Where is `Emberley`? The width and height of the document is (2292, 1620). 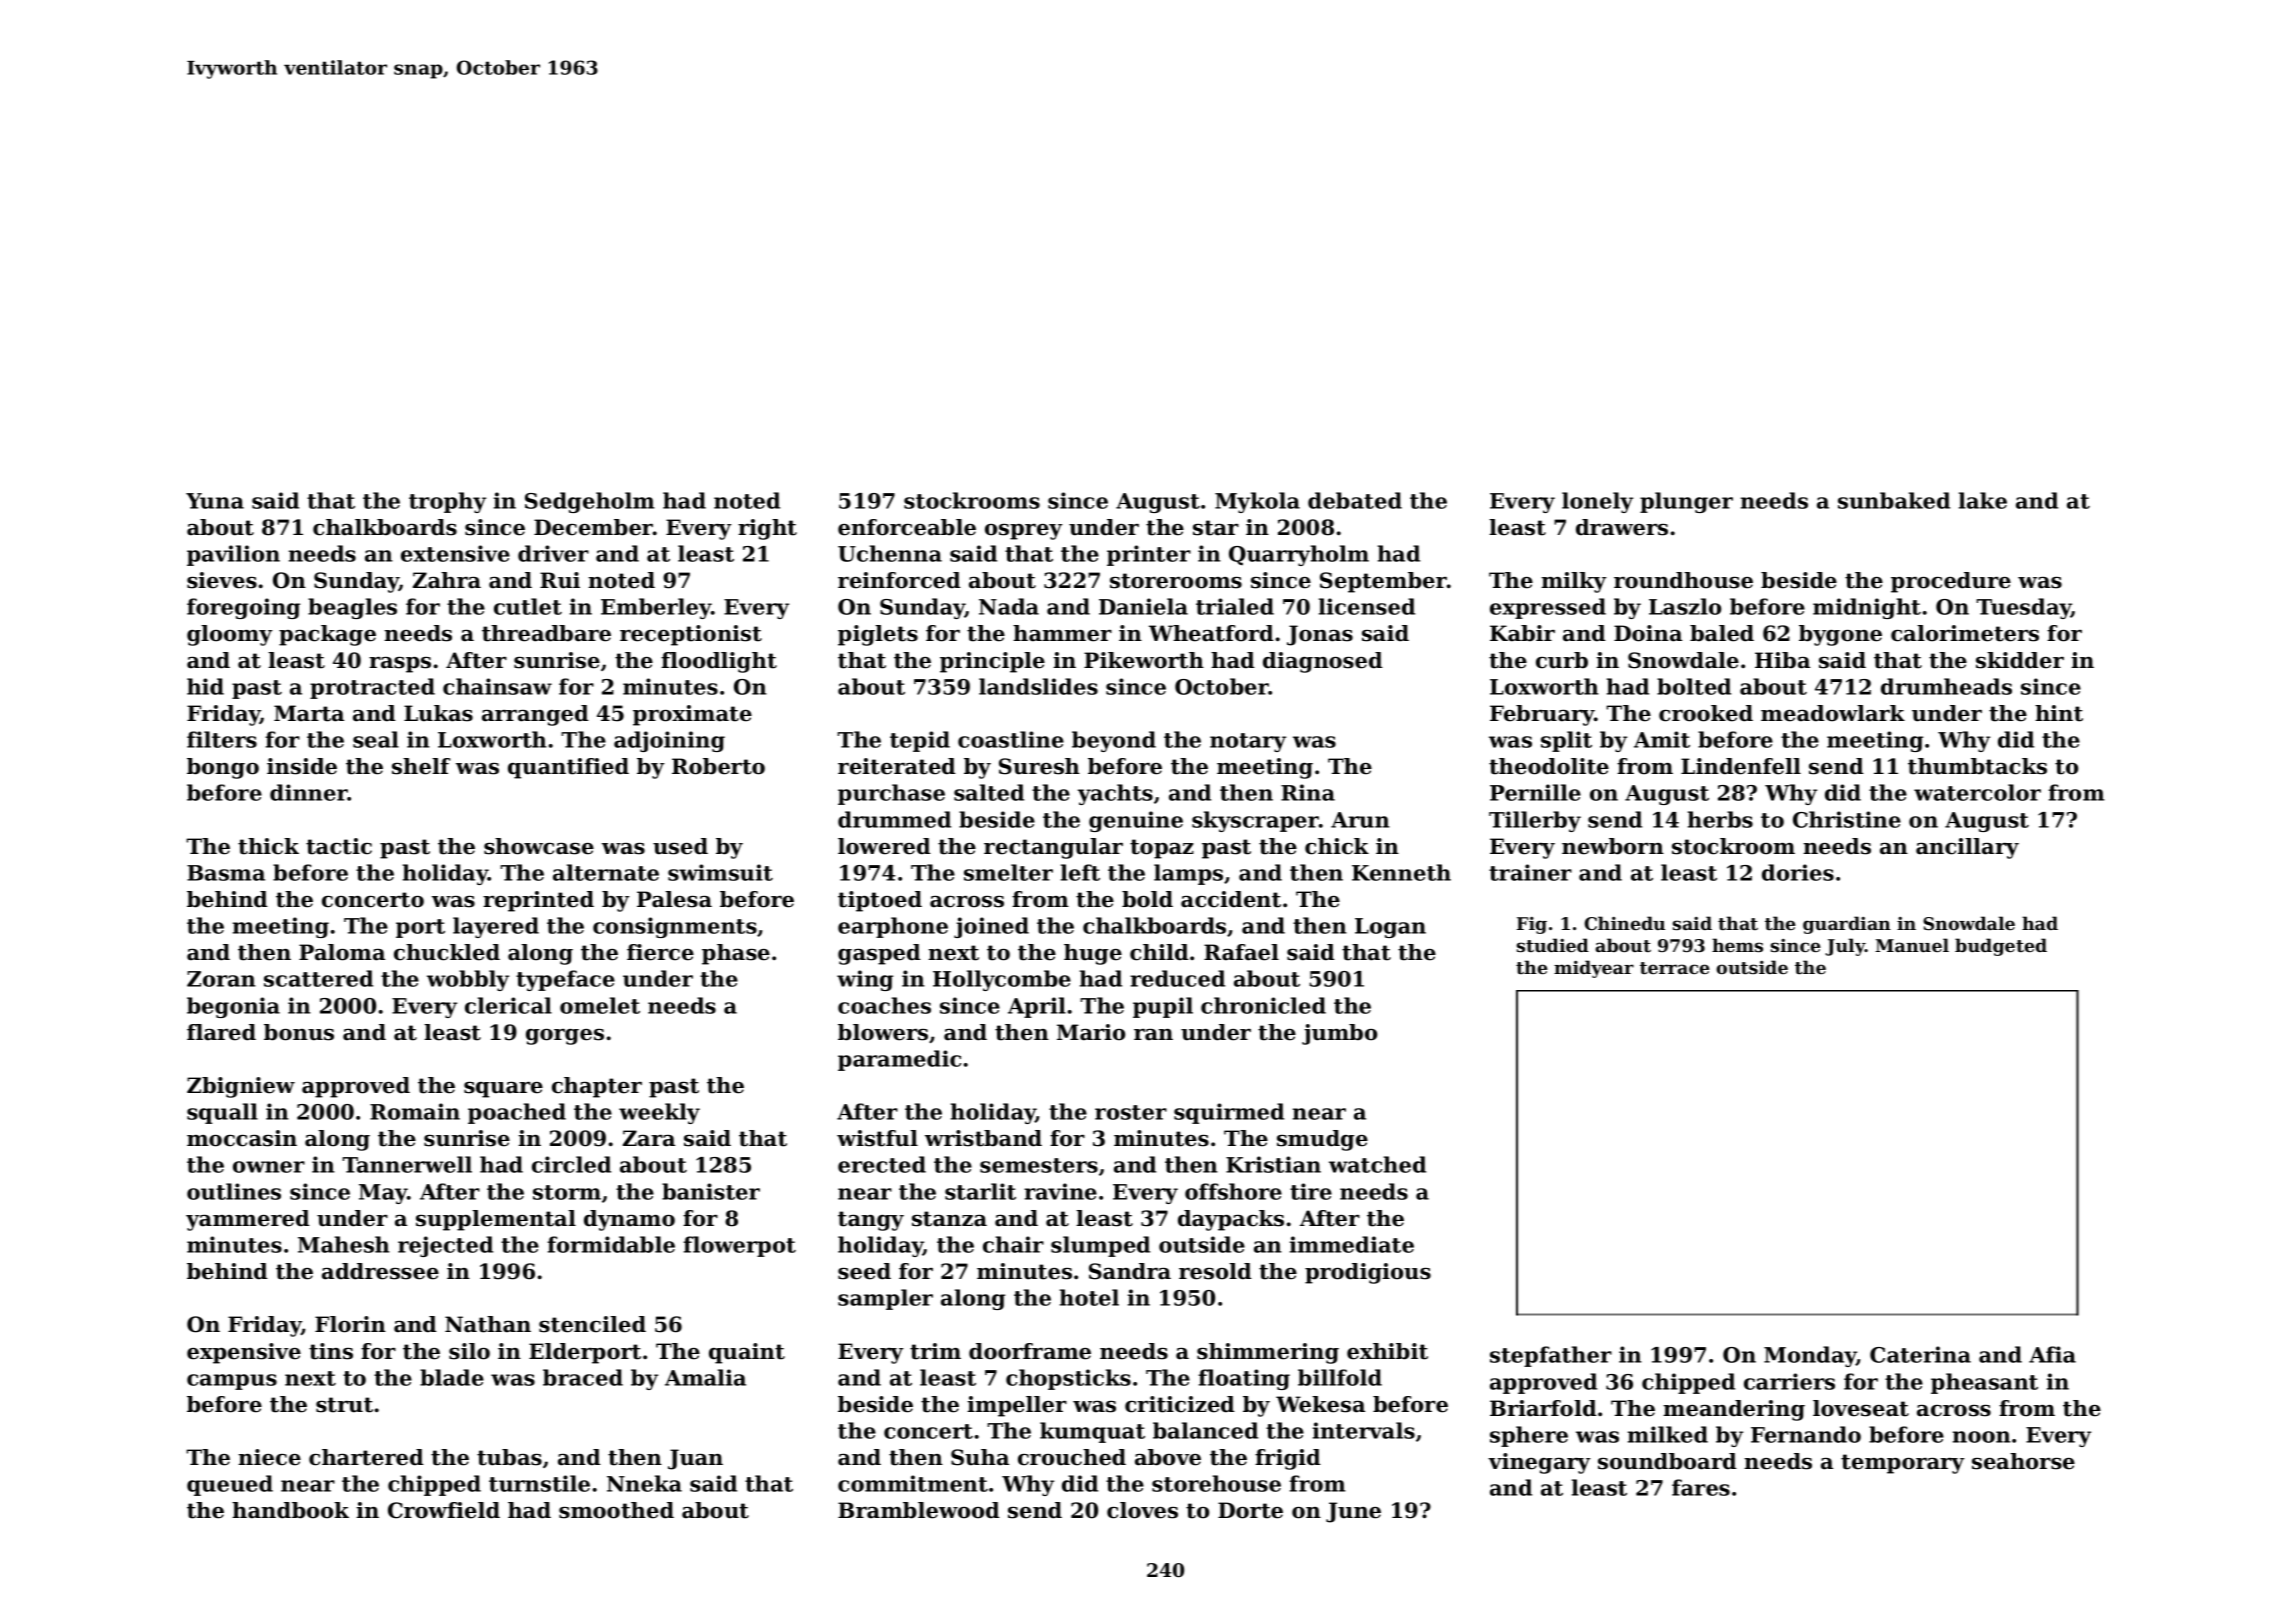
Emberley is located at coordinates (656, 608).
